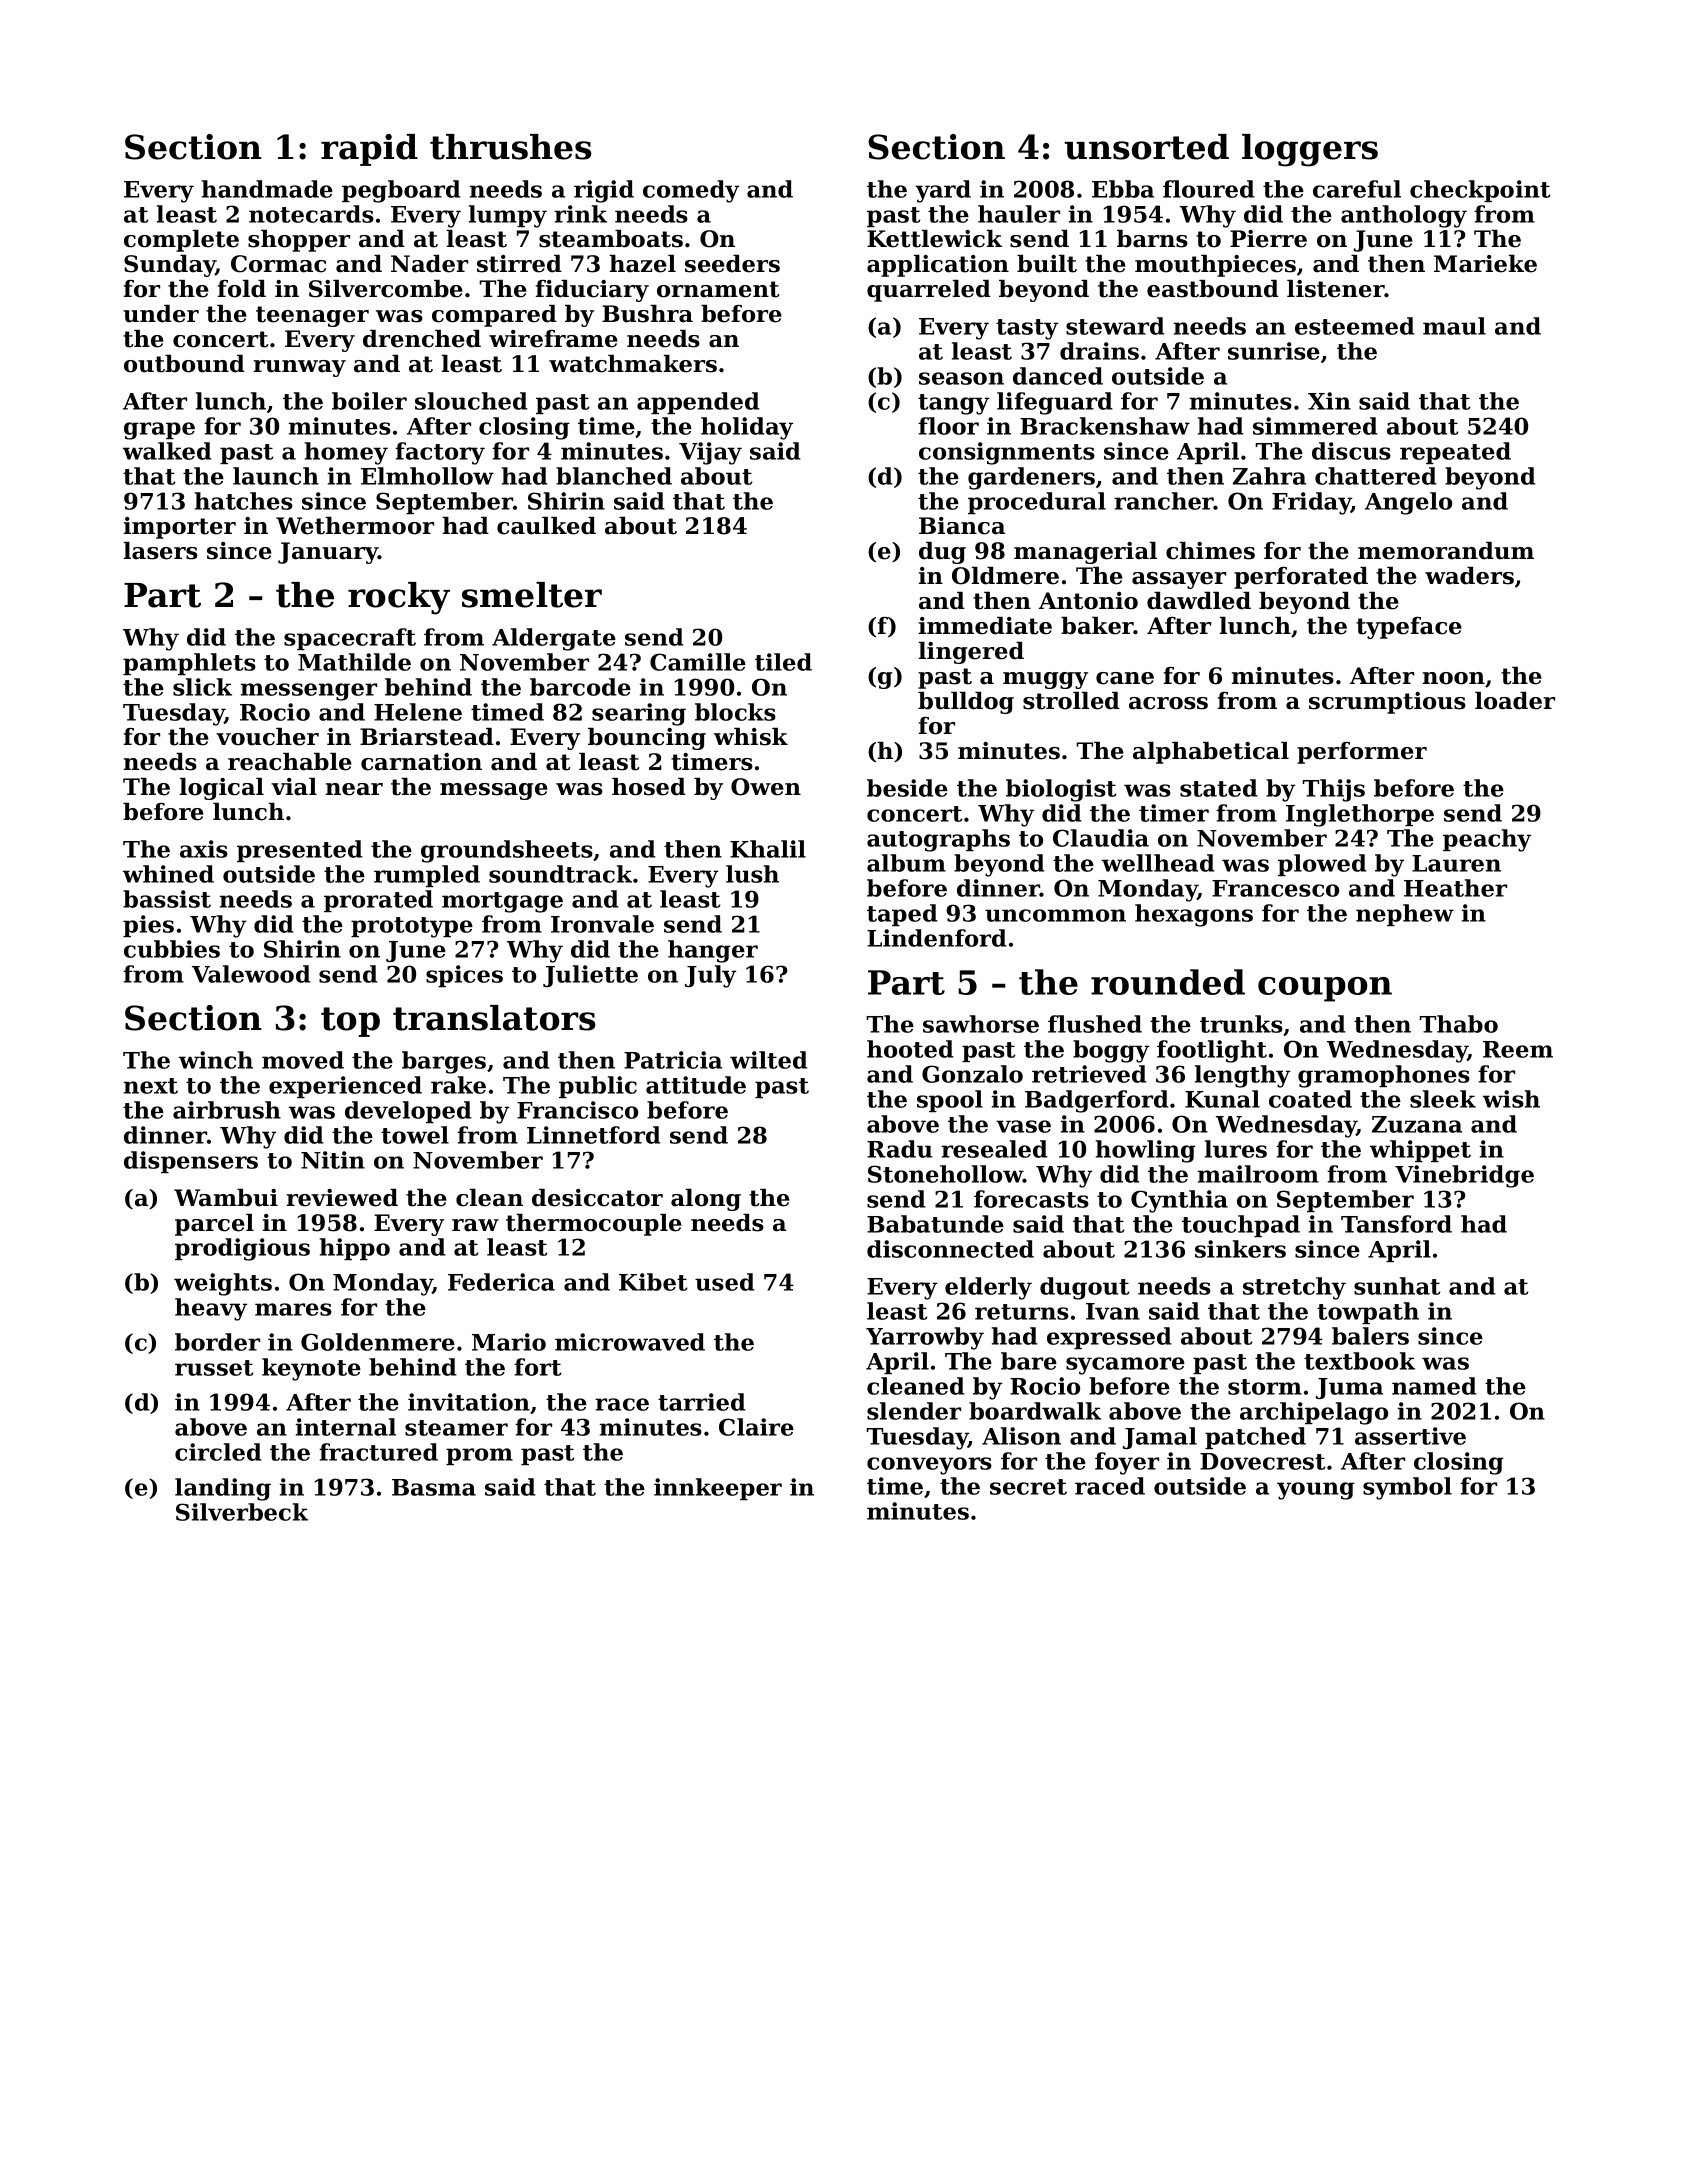 Image resolution: width=1683 pixels, height=2178 pixels. What do you see at coordinates (706, 1200) in the screenshot?
I see `along` at bounding box center [706, 1200].
